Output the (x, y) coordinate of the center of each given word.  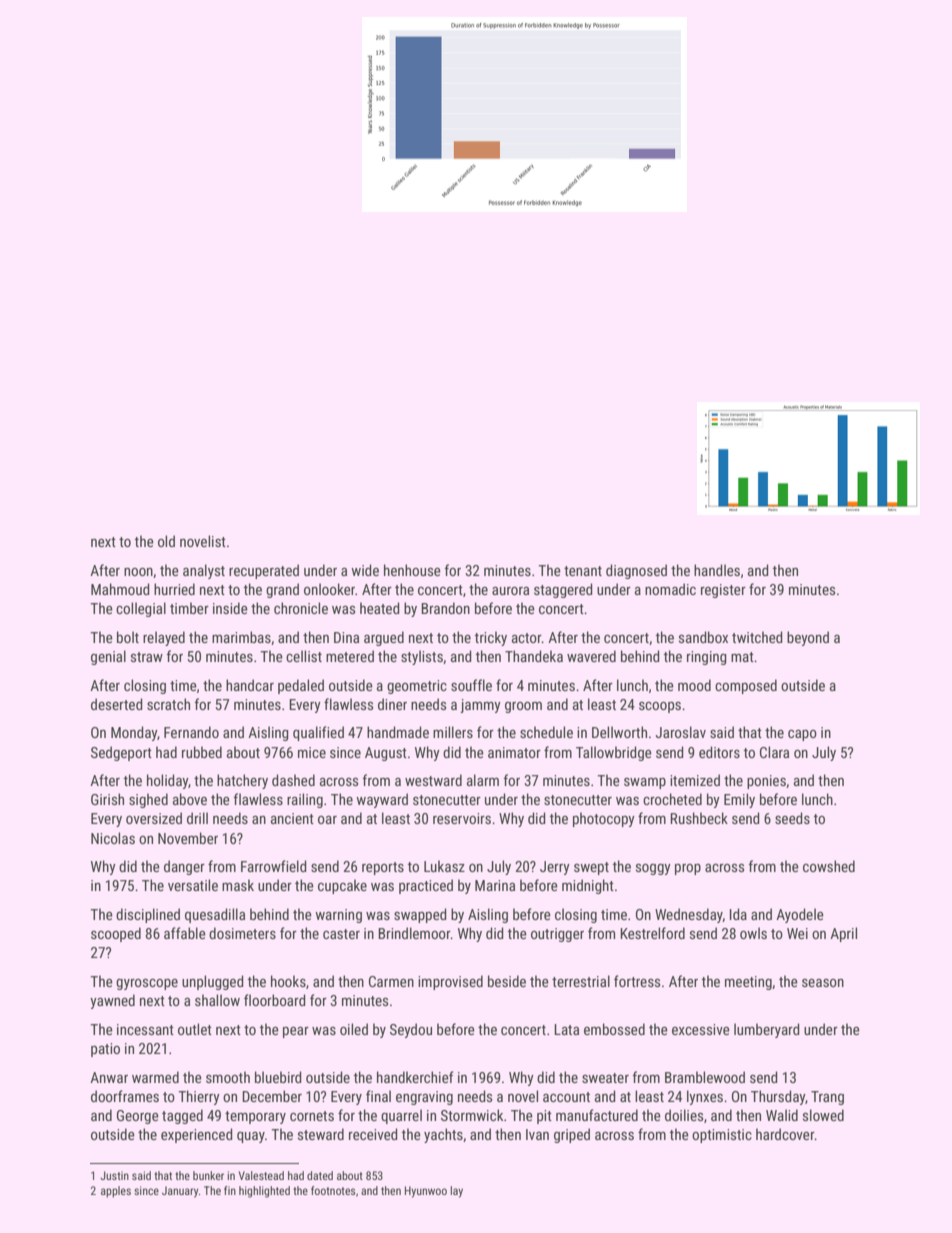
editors (719, 752)
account (566, 1097)
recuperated (264, 571)
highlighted (264, 1192)
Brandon (445, 608)
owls (753, 933)
